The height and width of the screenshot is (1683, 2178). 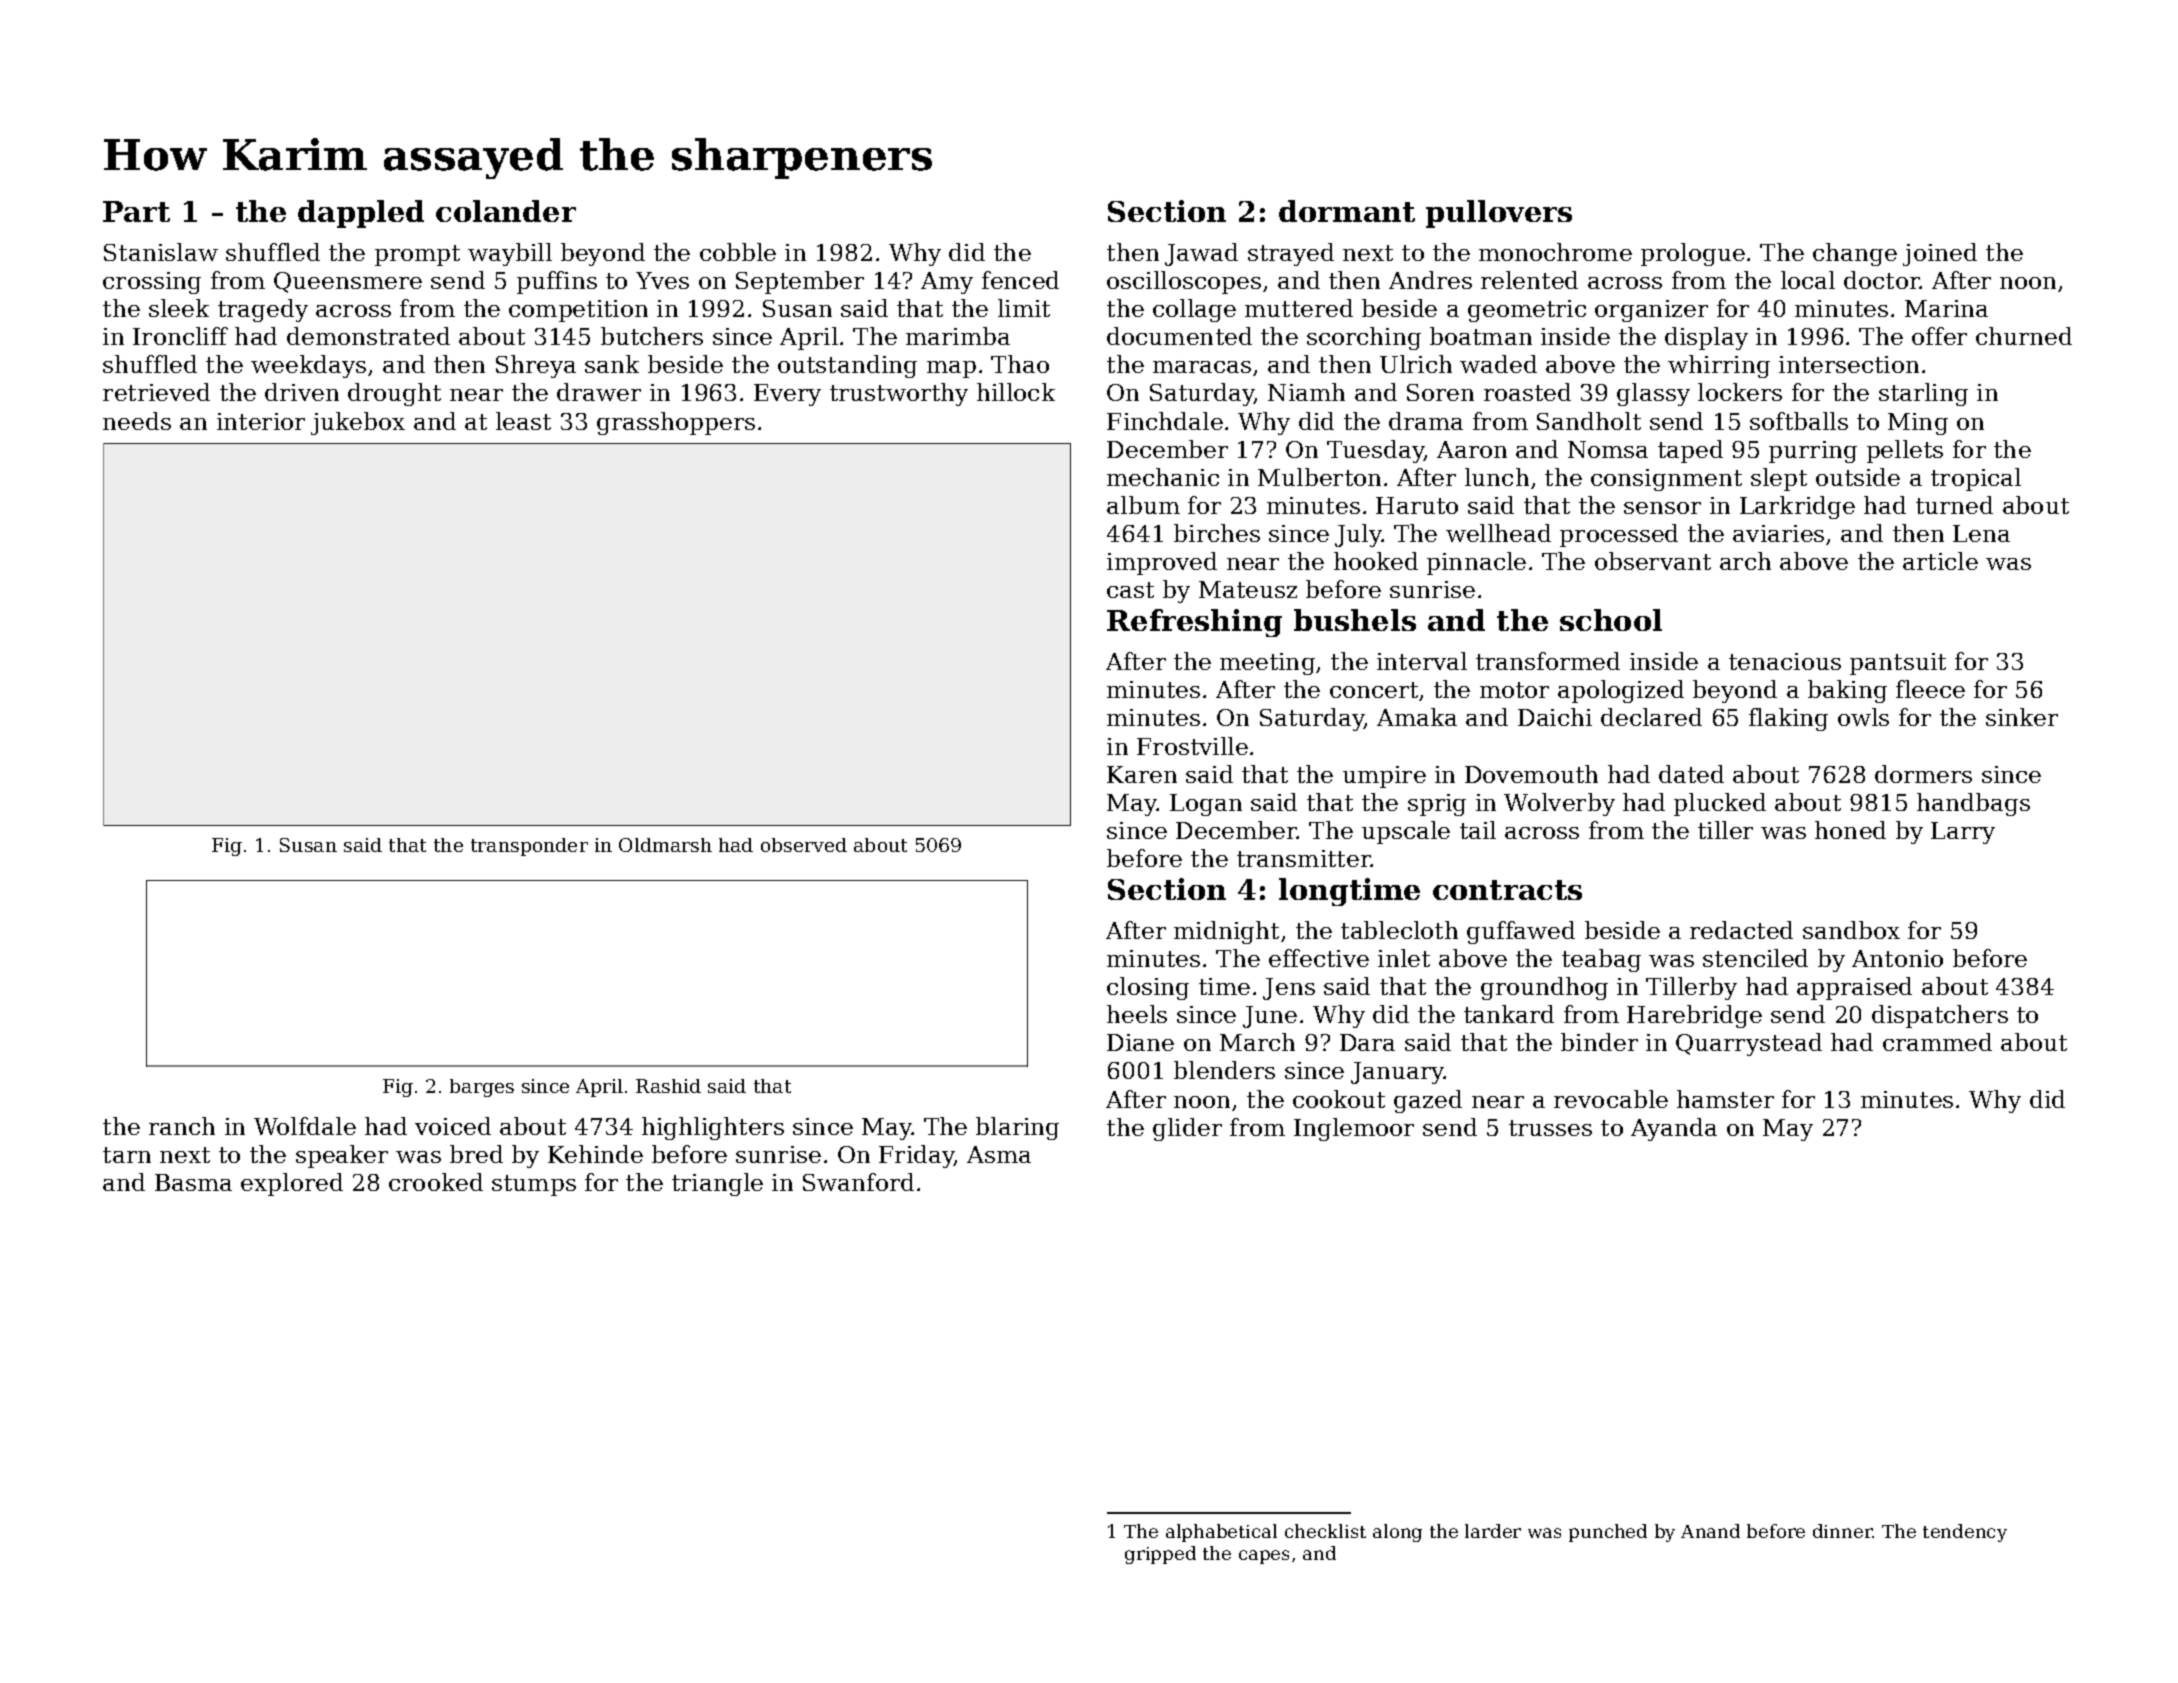 What do you see at coordinates (738, 252) in the screenshot?
I see `cobble` at bounding box center [738, 252].
